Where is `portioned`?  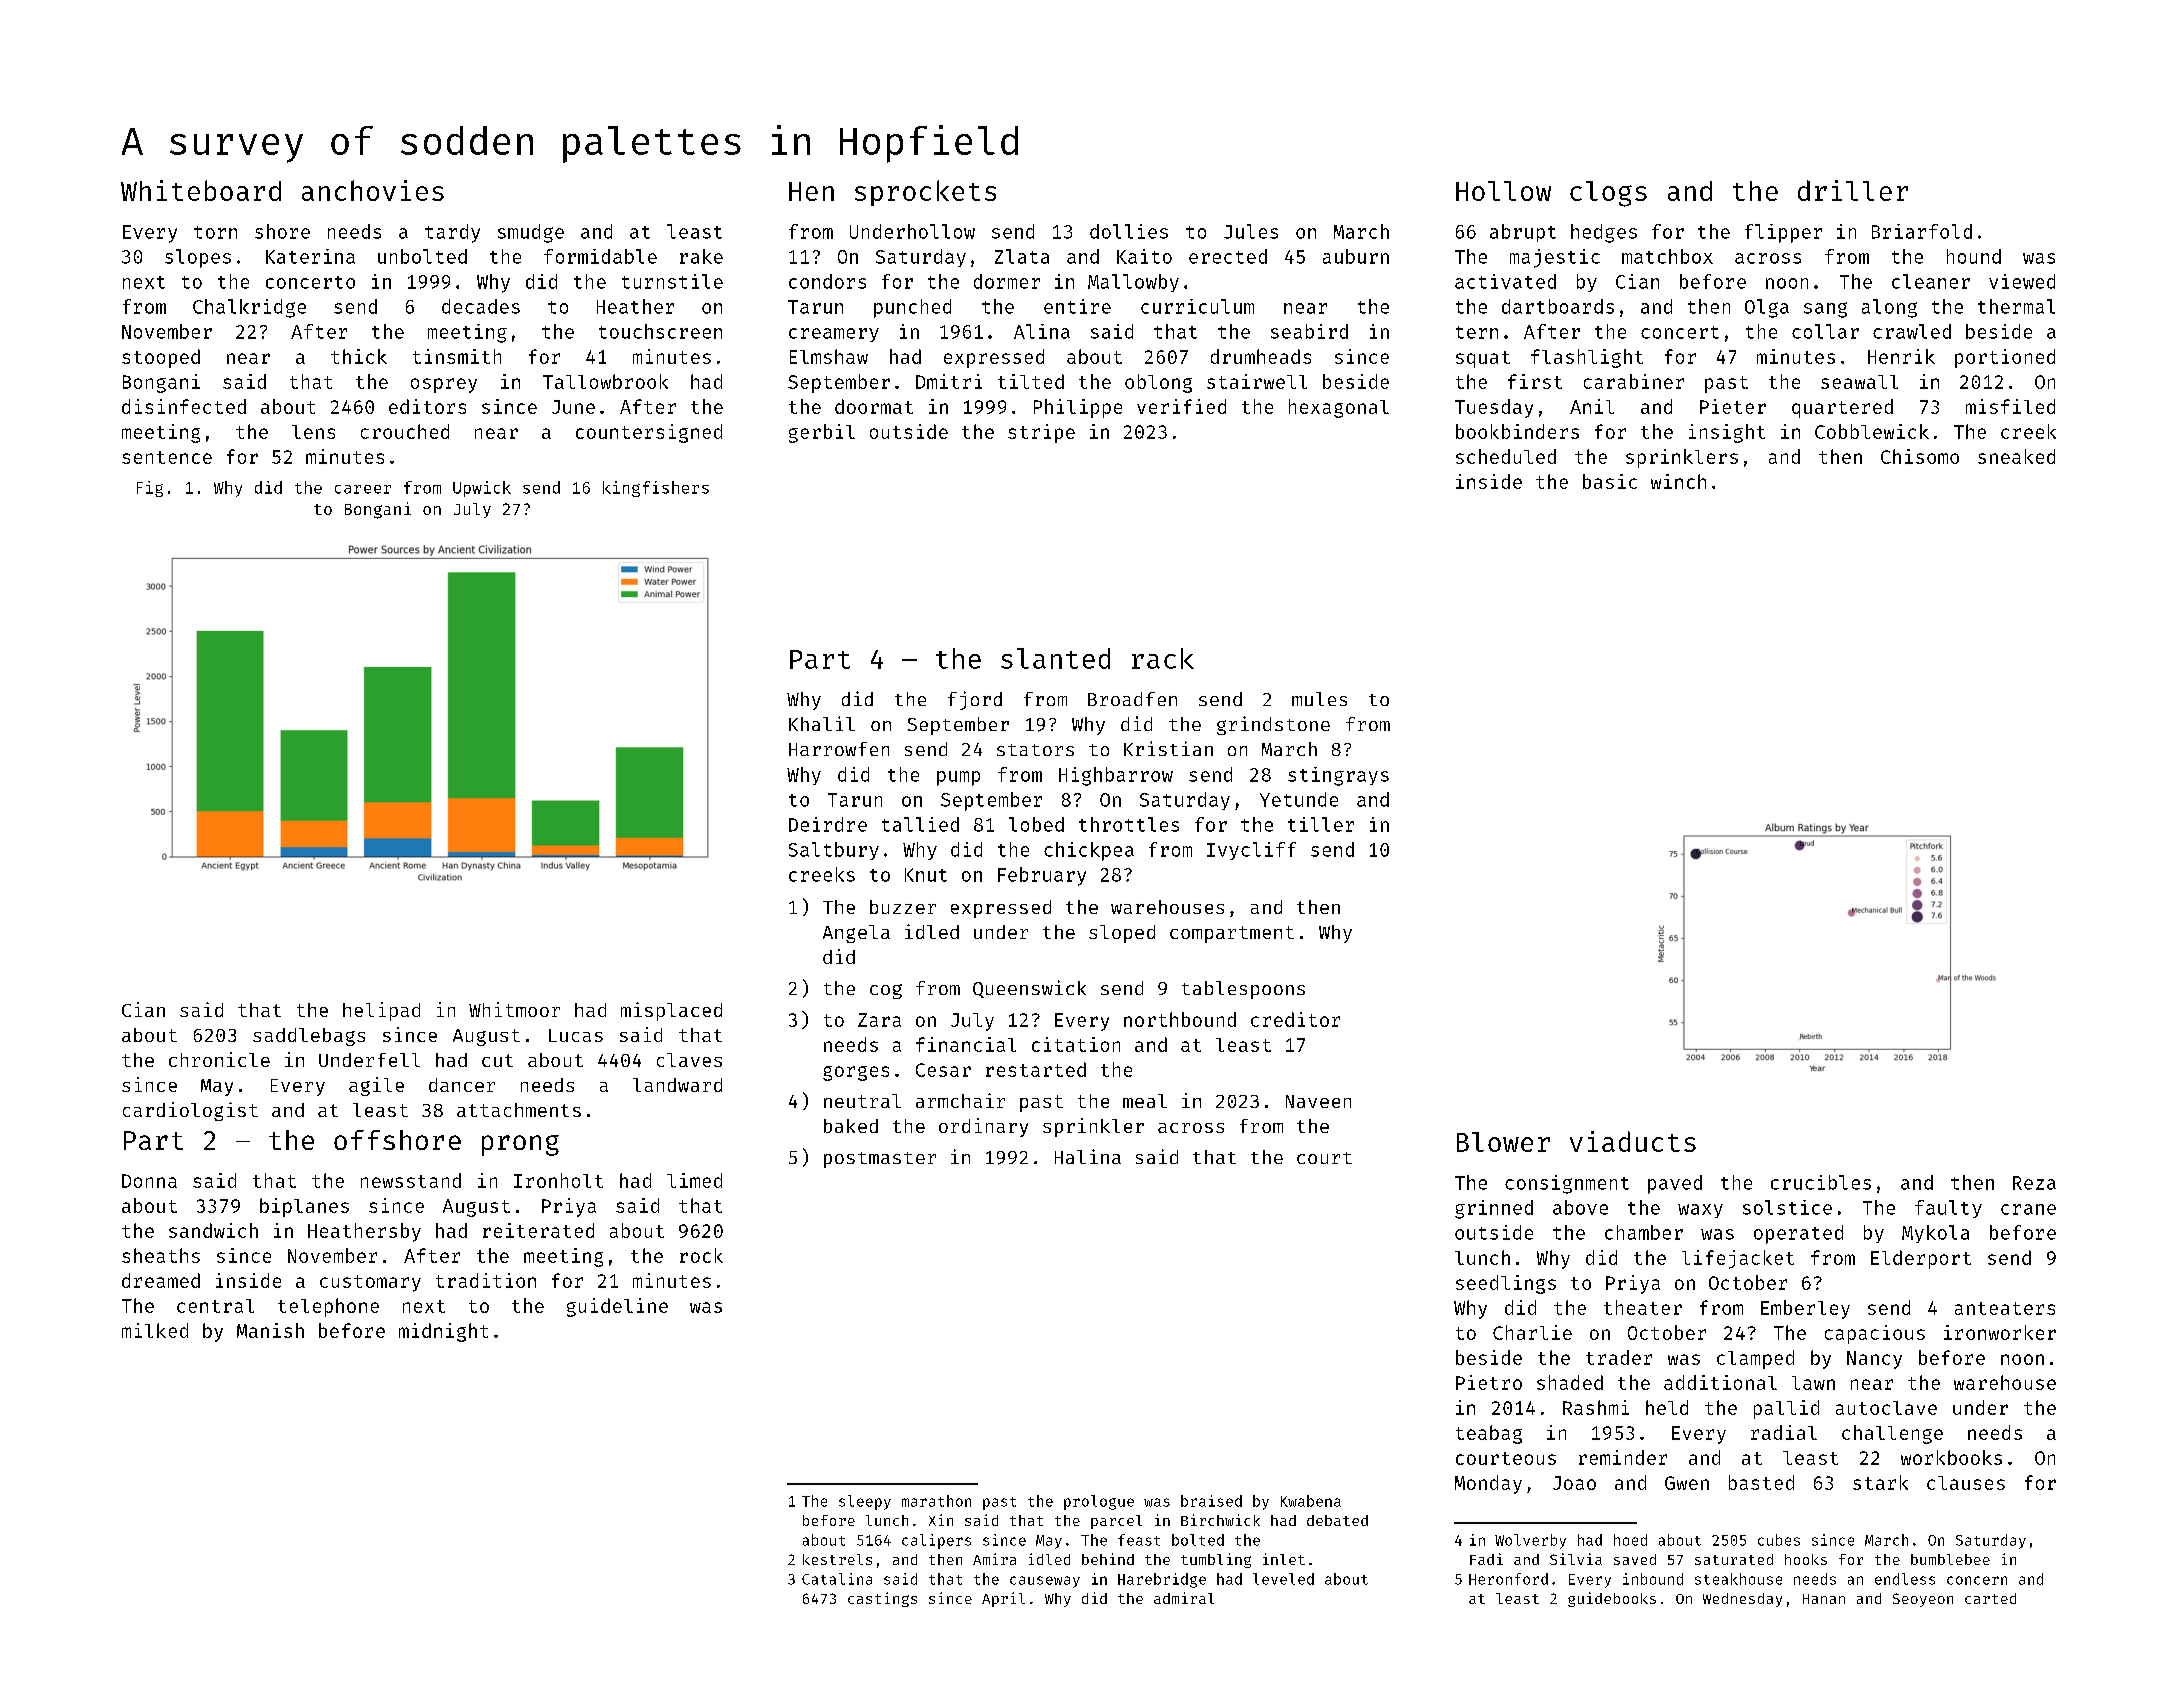 portioned is located at coordinates (2005, 358).
